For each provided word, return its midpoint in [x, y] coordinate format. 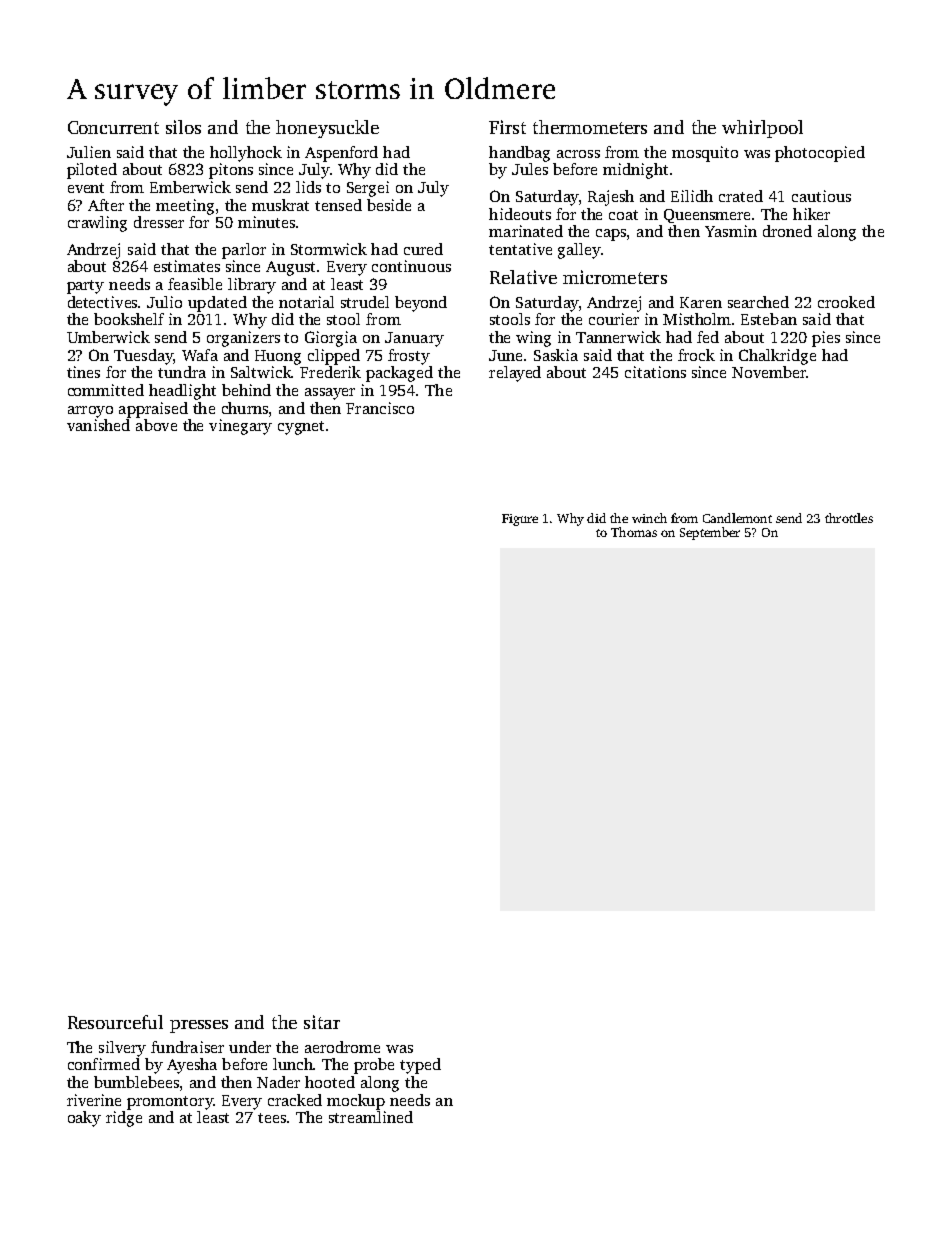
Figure [520, 520]
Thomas [634, 532]
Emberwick [190, 187]
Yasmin [731, 231]
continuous [411, 266]
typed [420, 1066]
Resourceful [115, 1022]
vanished [98, 425]
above [156, 425]
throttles [849, 518]
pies [826, 339]
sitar [322, 1022]
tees [272, 1118]
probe [374, 1066]
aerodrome [342, 1047]
